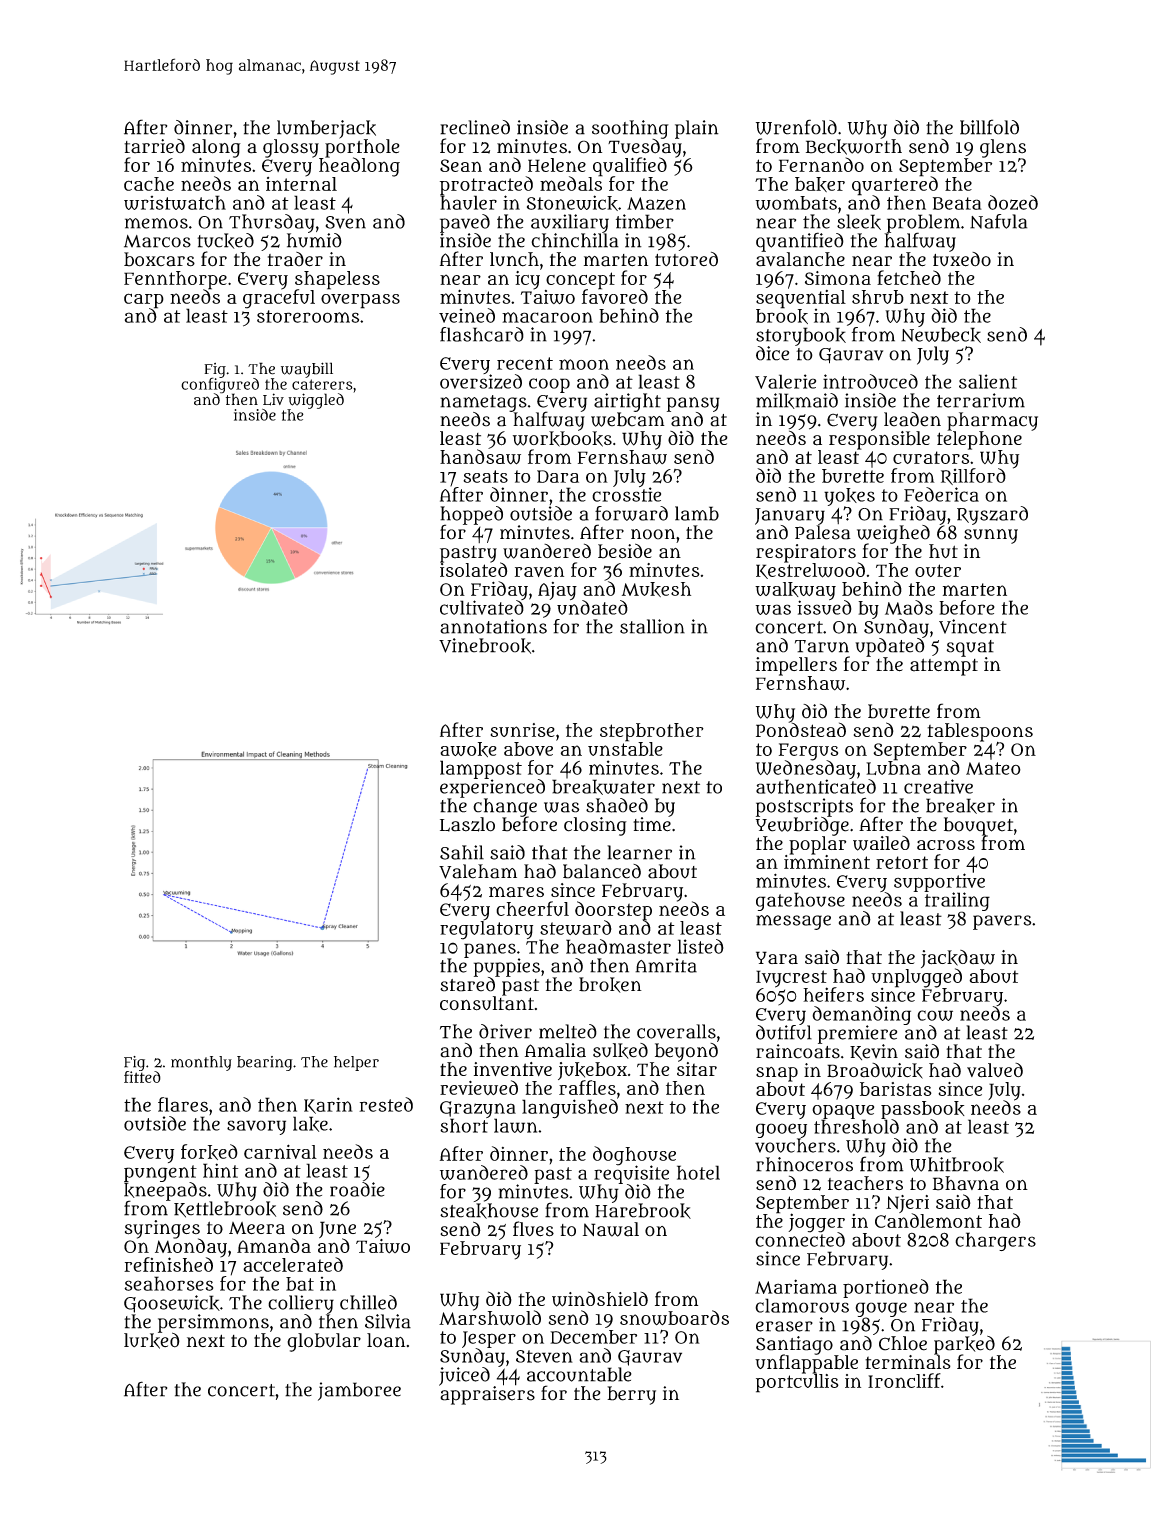  What do you see at coordinates (467, 315) in the screenshot?
I see `veined` at bounding box center [467, 315].
